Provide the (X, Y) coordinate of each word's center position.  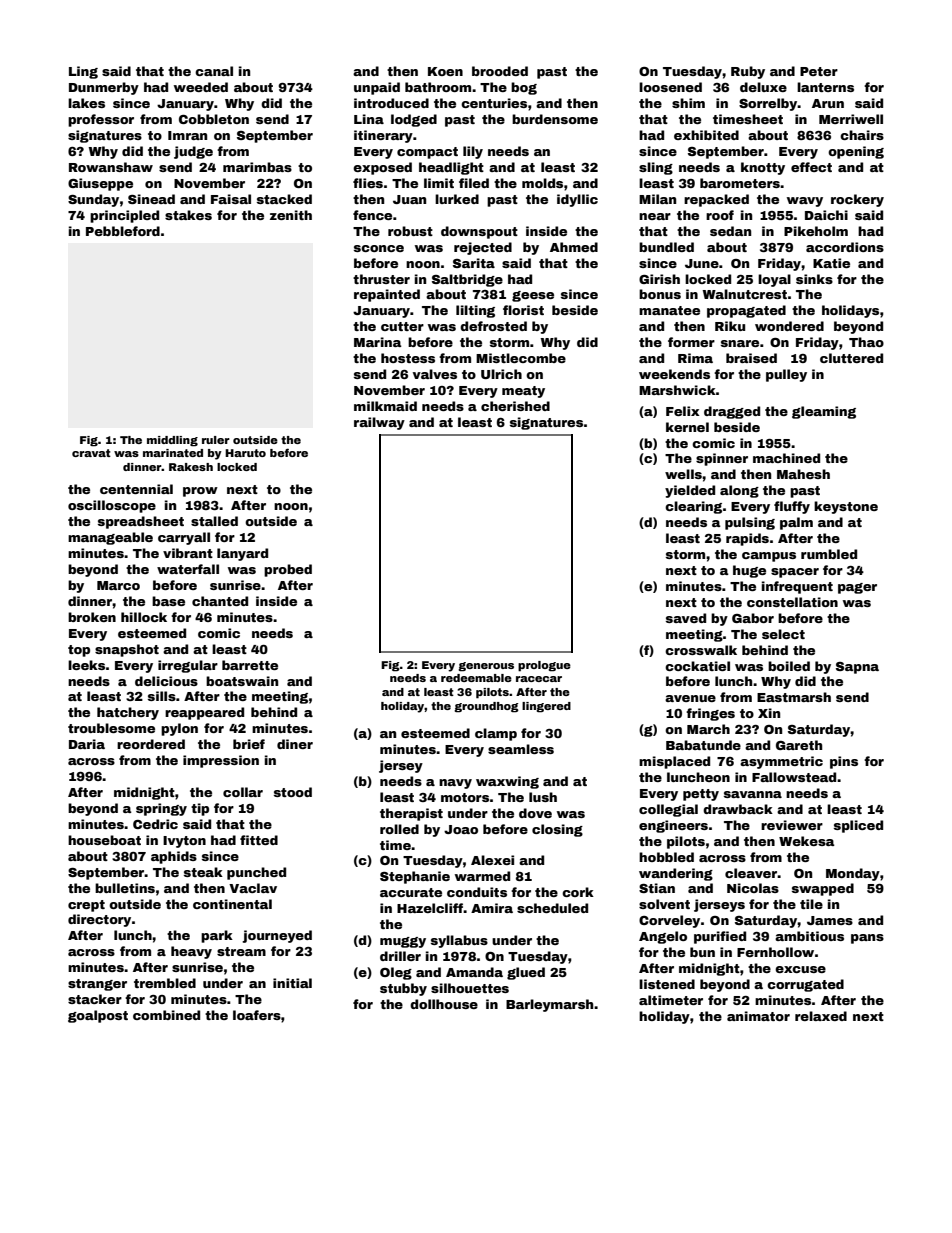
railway (379, 423)
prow (200, 492)
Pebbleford (123, 231)
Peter (819, 71)
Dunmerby (104, 88)
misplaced (674, 762)
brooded (500, 71)
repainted (387, 295)
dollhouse (444, 1004)
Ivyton (184, 842)
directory (99, 920)
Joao (461, 829)
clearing (693, 507)
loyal (774, 280)
